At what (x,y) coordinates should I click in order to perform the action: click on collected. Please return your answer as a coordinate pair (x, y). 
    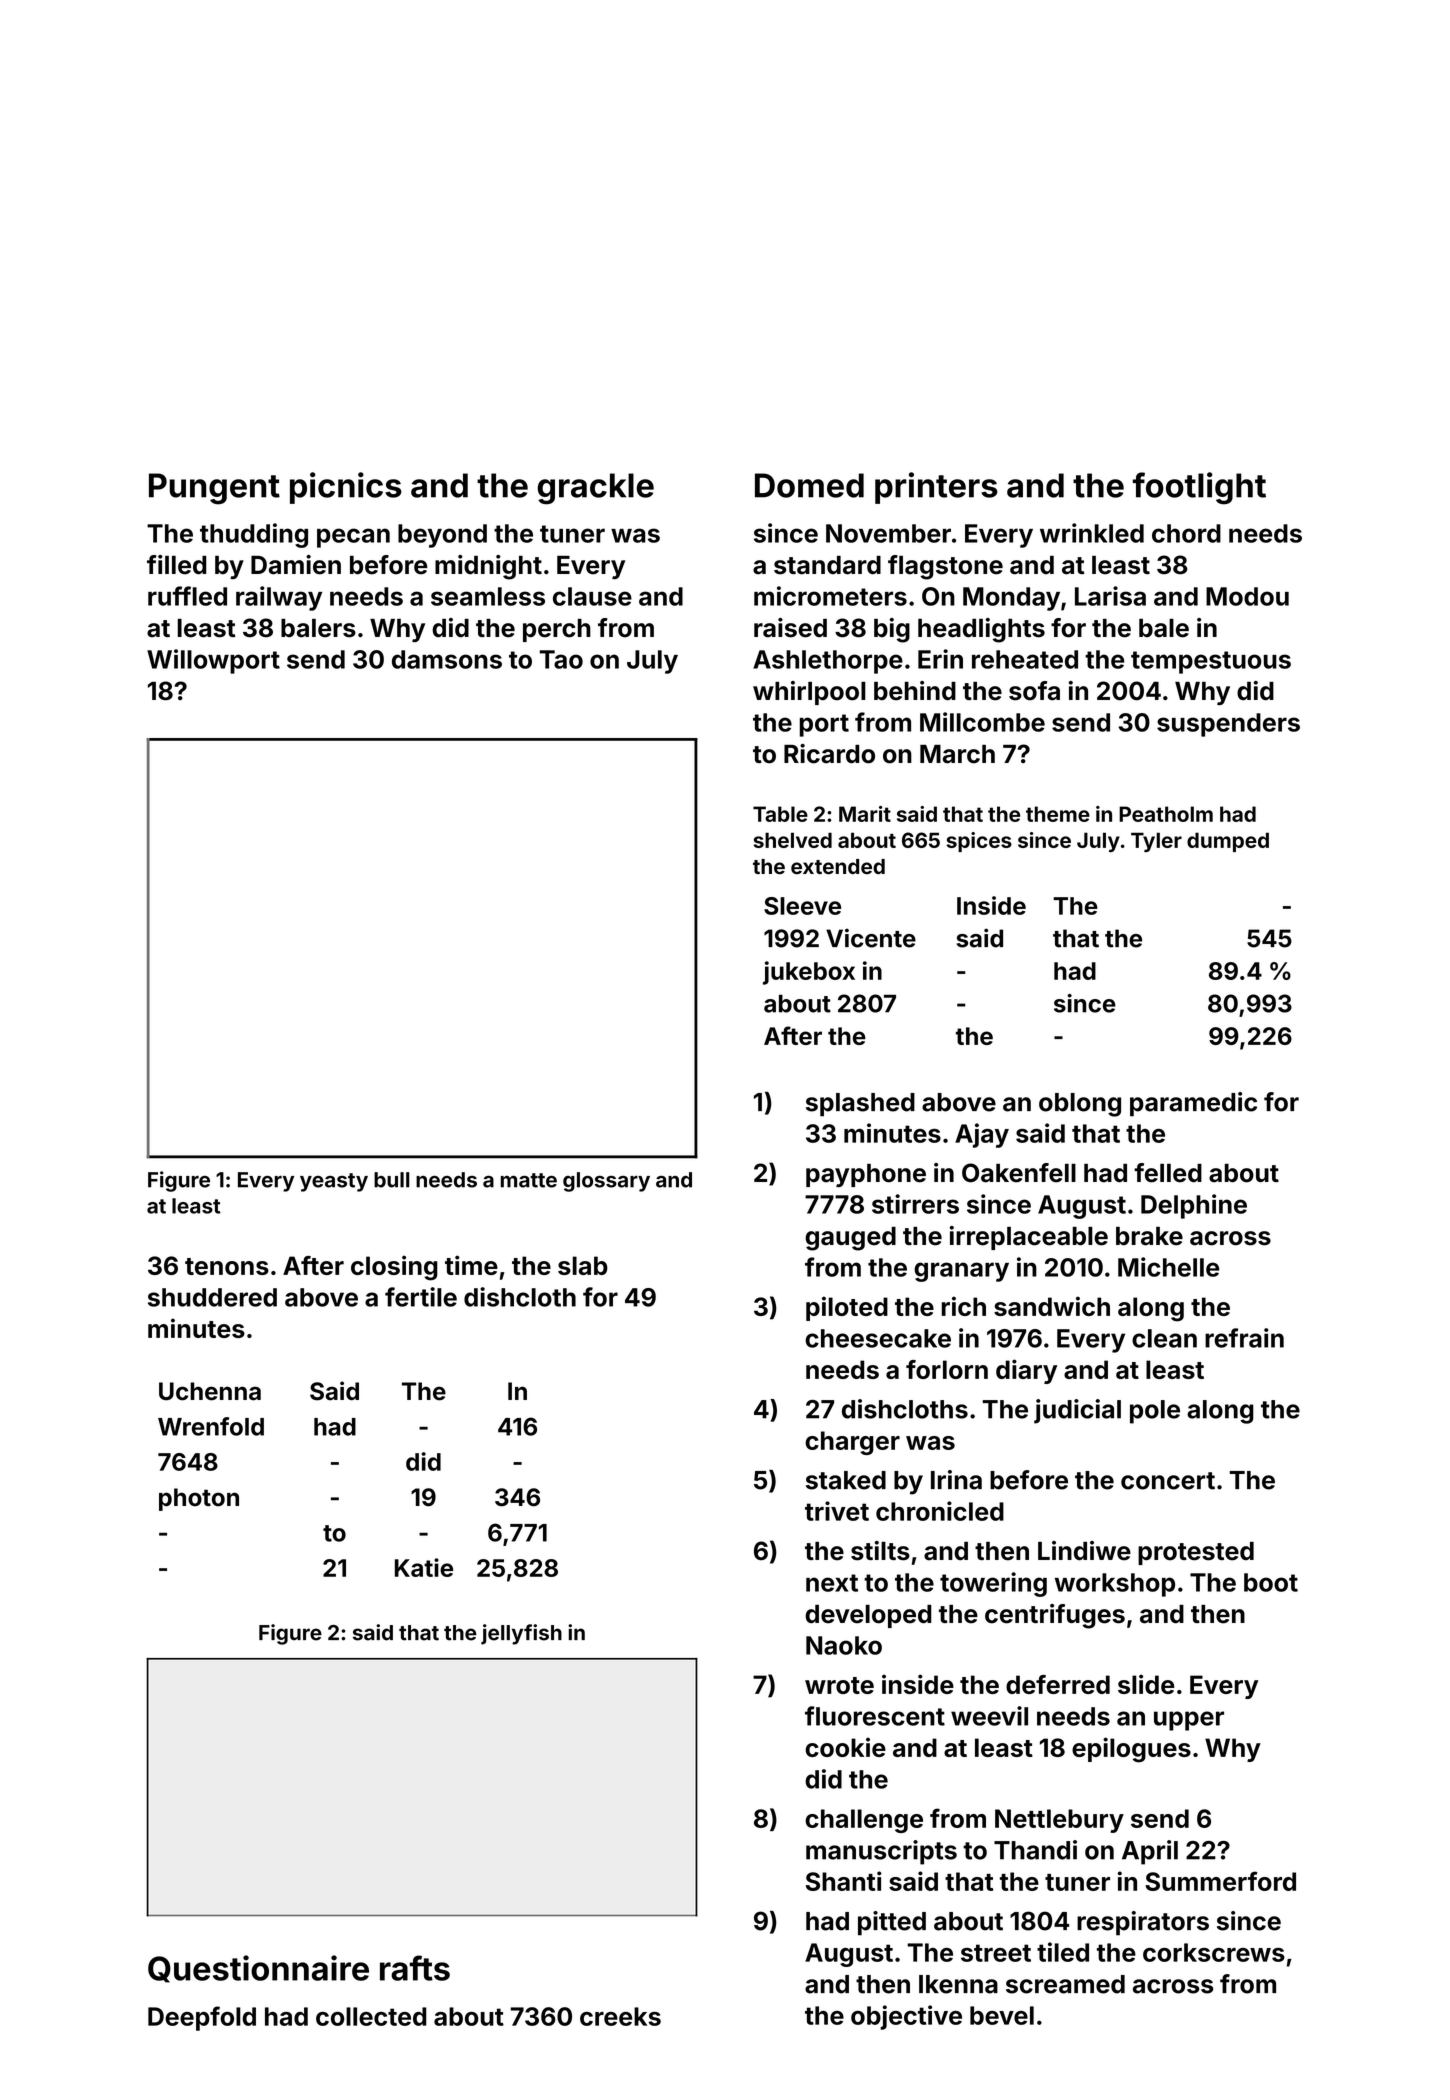
    Looking at the image, I should click on (371, 2016).
